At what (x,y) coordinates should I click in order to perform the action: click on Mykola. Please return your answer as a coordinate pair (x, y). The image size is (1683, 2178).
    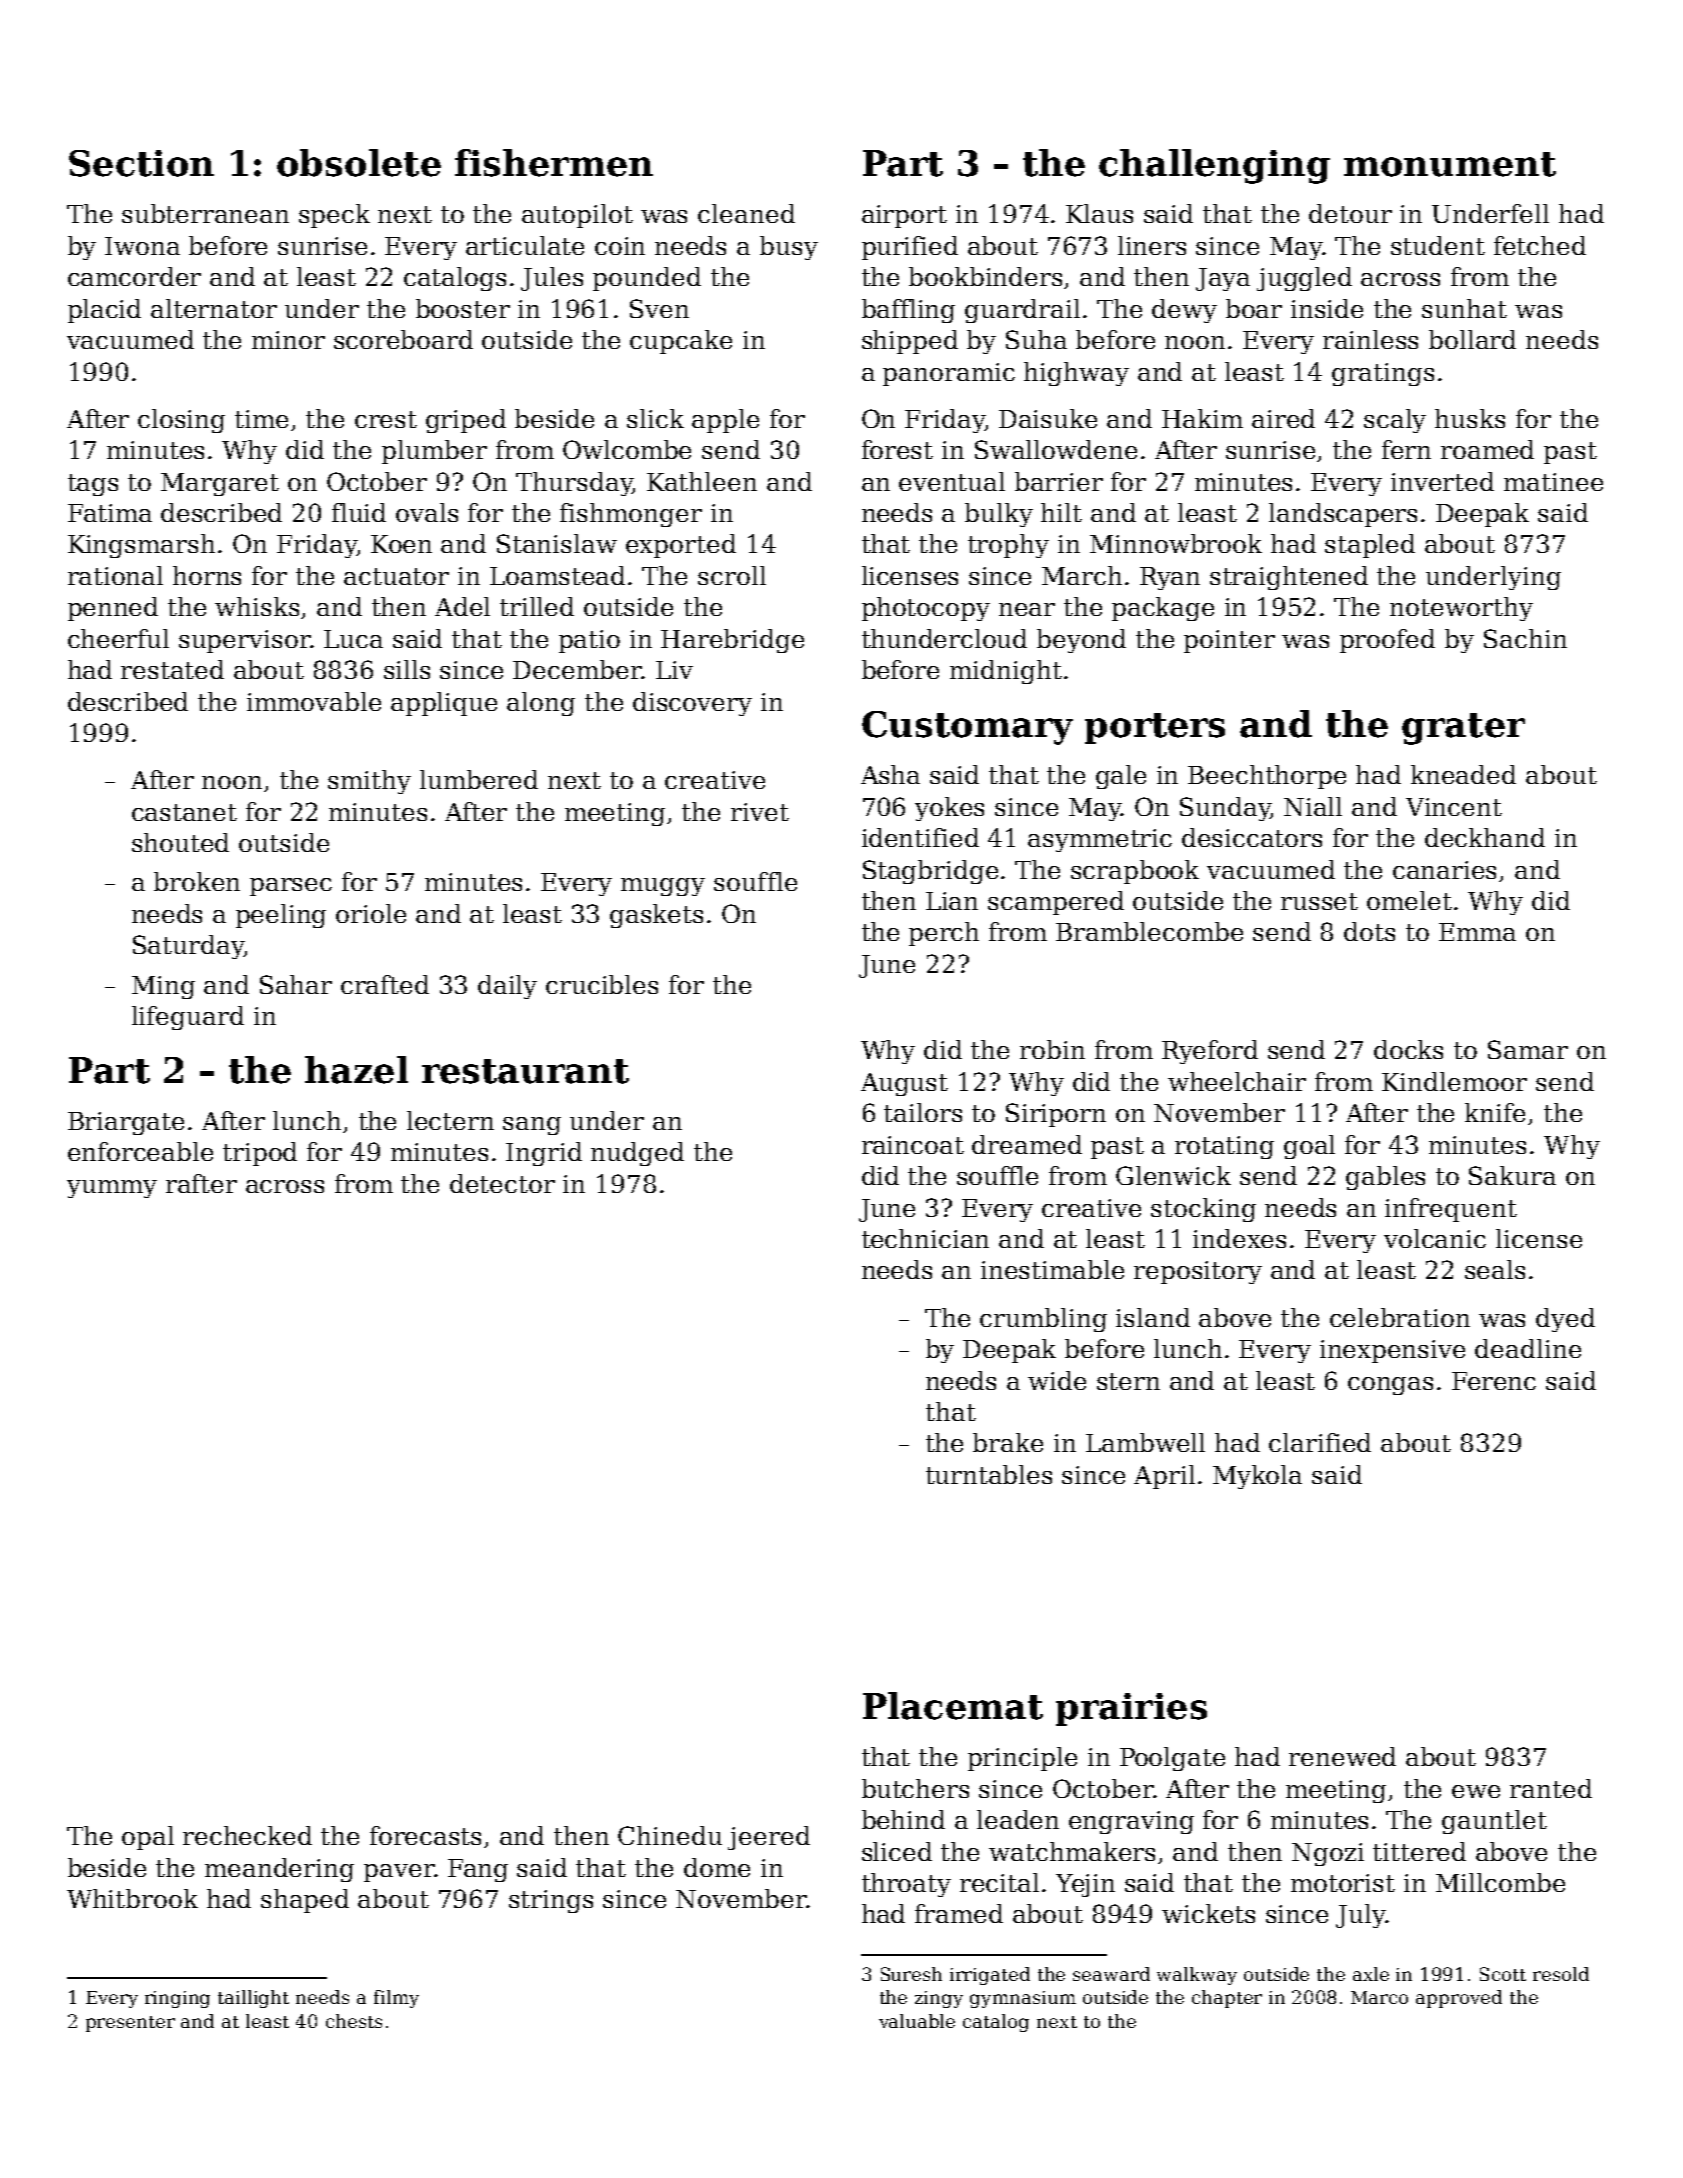
    Looking at the image, I should click on (1257, 1477).
